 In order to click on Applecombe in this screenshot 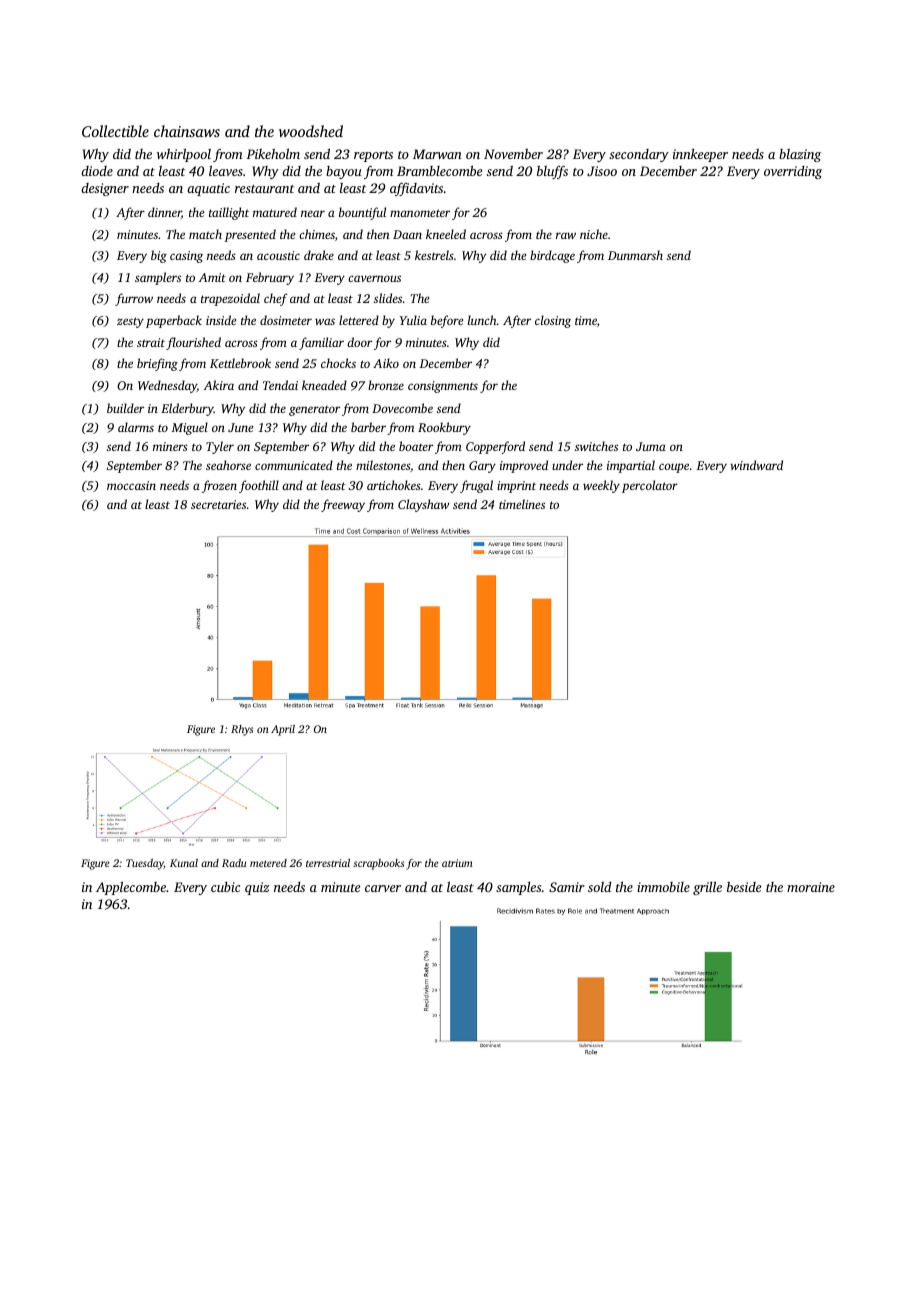, I will do `click(131, 888)`.
